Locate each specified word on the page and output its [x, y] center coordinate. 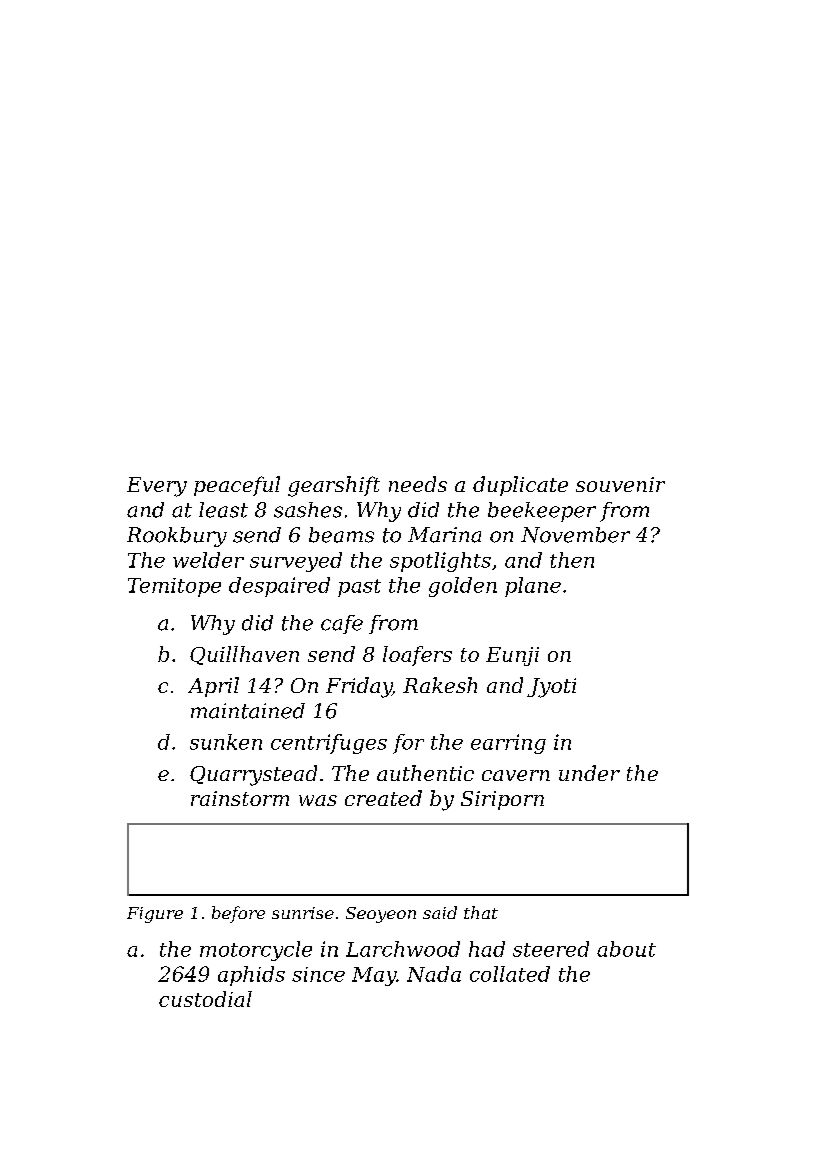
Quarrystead [253, 775]
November [575, 535]
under [589, 773]
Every [157, 487]
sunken [226, 742]
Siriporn [502, 800]
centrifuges [329, 744]
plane [533, 587]
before [238, 914]
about [626, 949]
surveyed [296, 562]
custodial [205, 999]
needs [418, 484]
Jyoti [551, 688]
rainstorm [240, 798]
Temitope [174, 587]
